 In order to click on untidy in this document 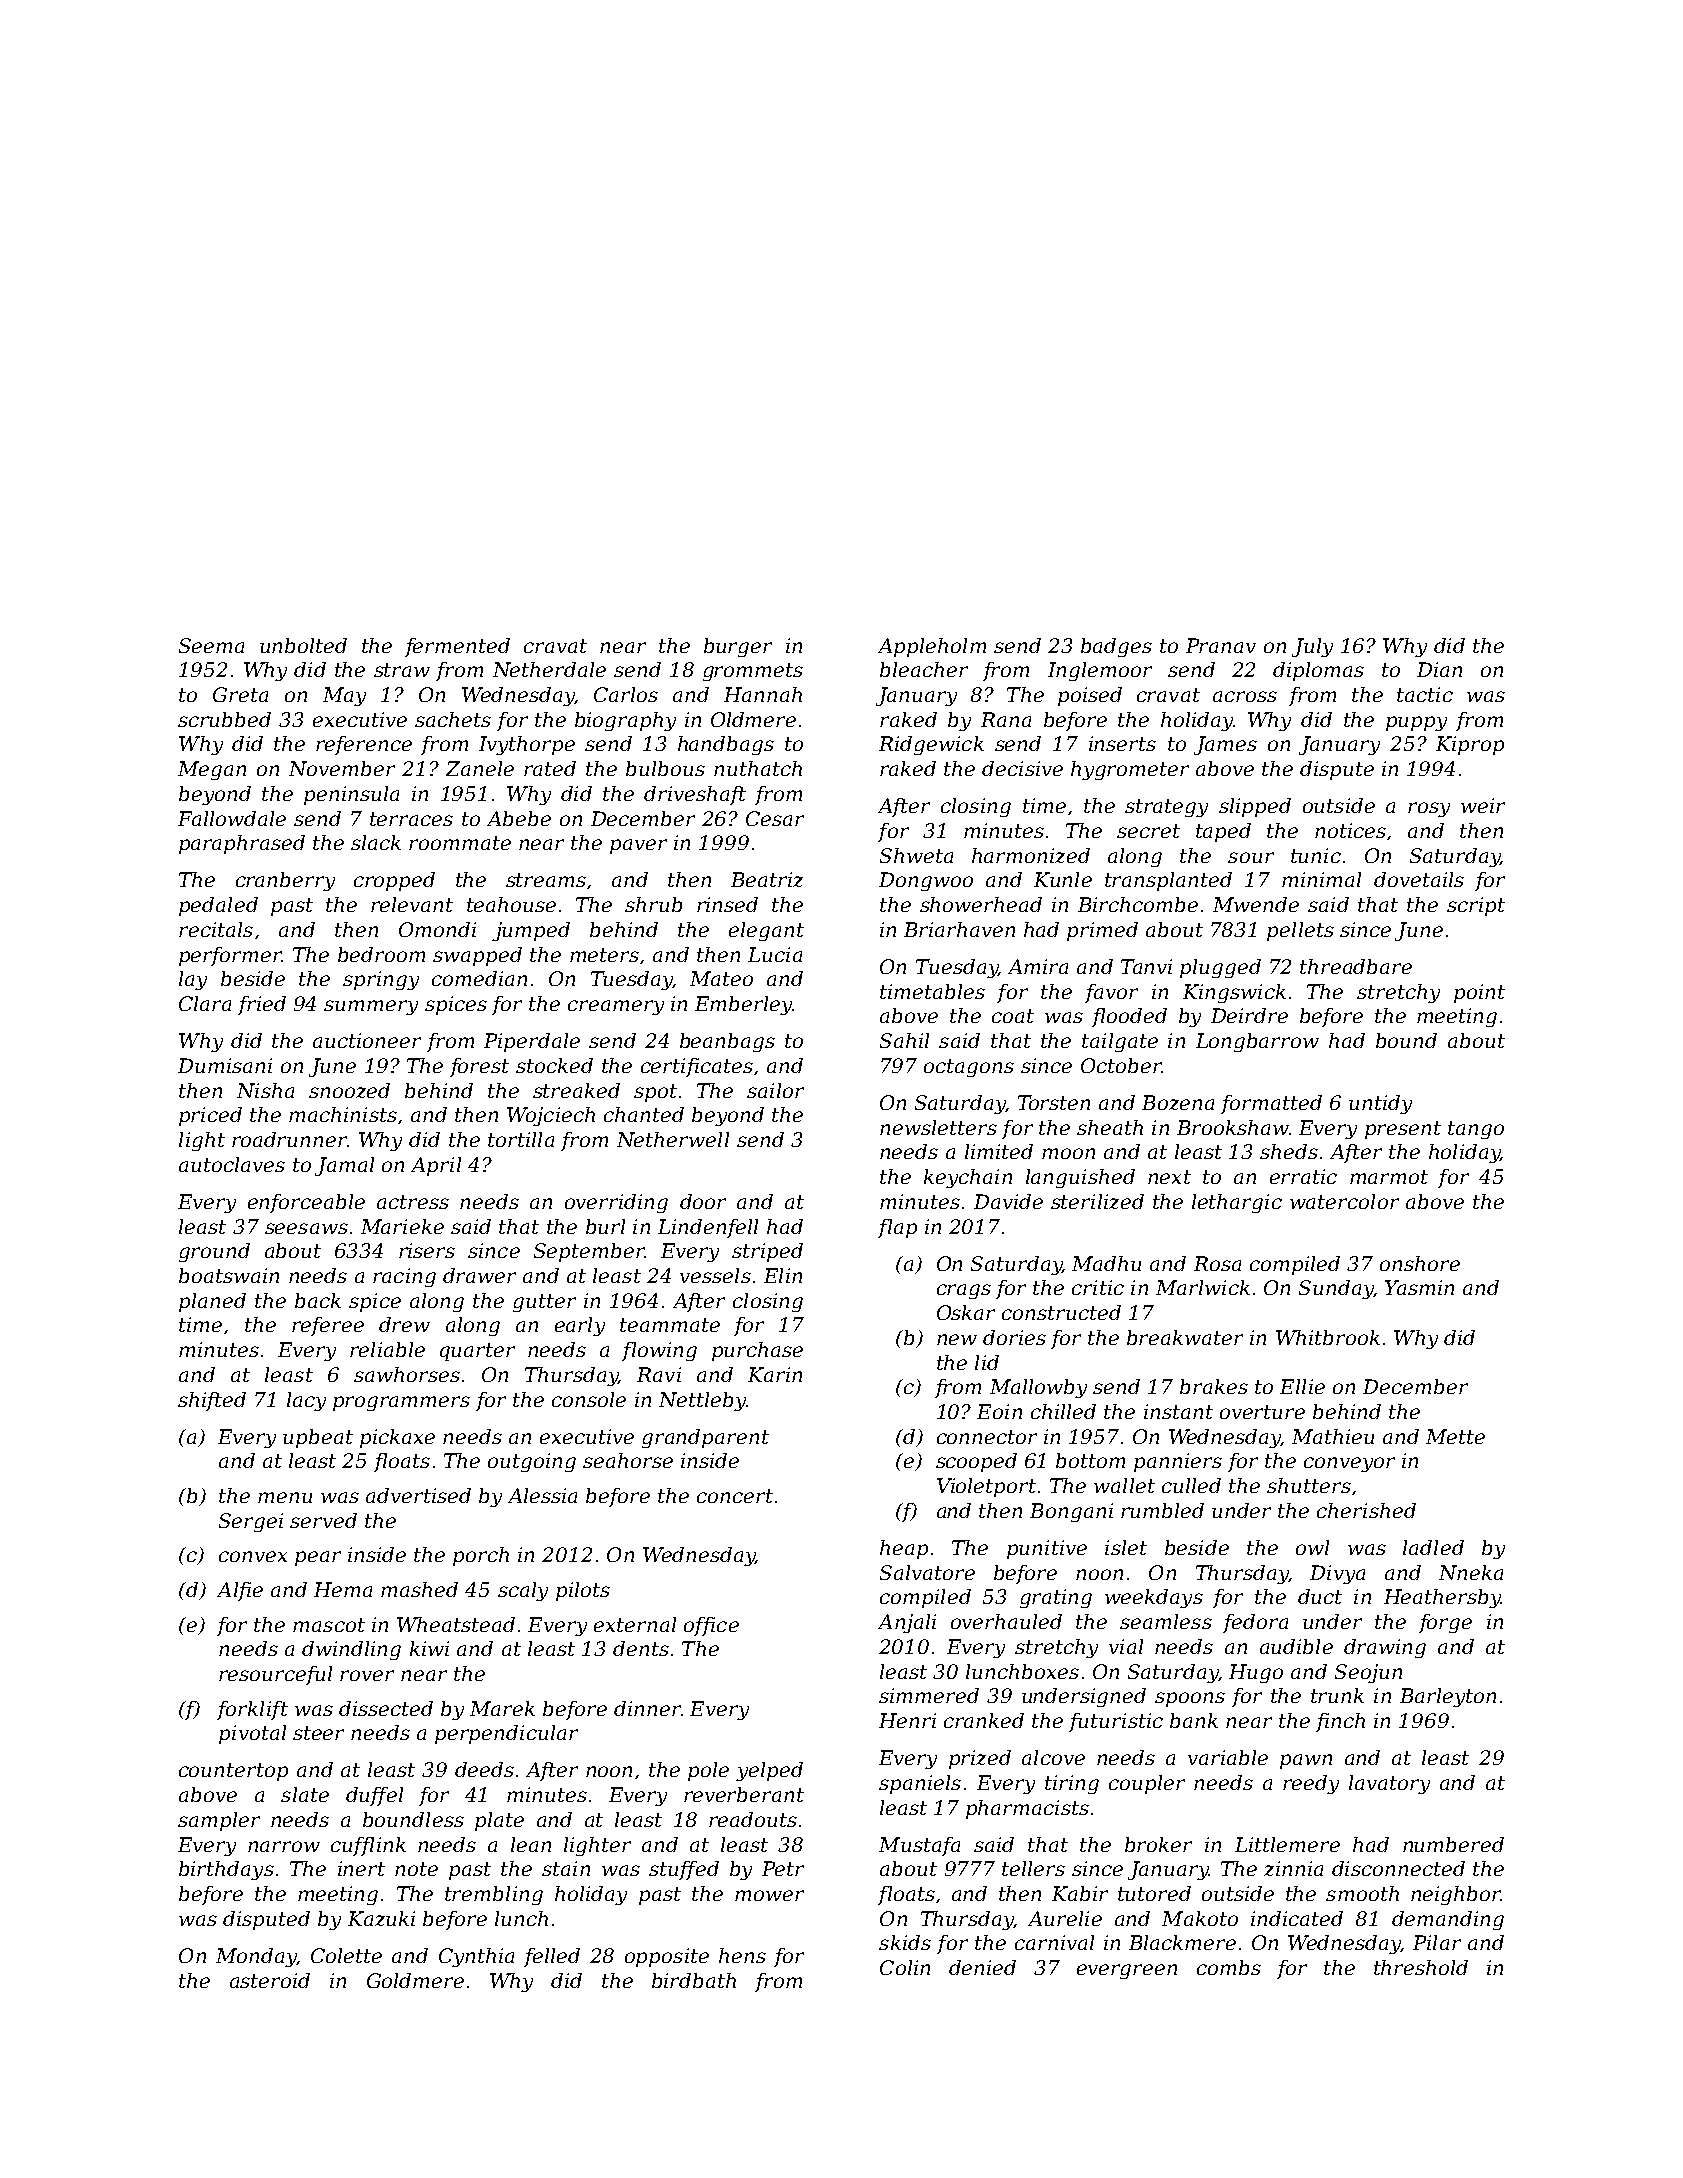, I will do `click(1380, 1104)`.
